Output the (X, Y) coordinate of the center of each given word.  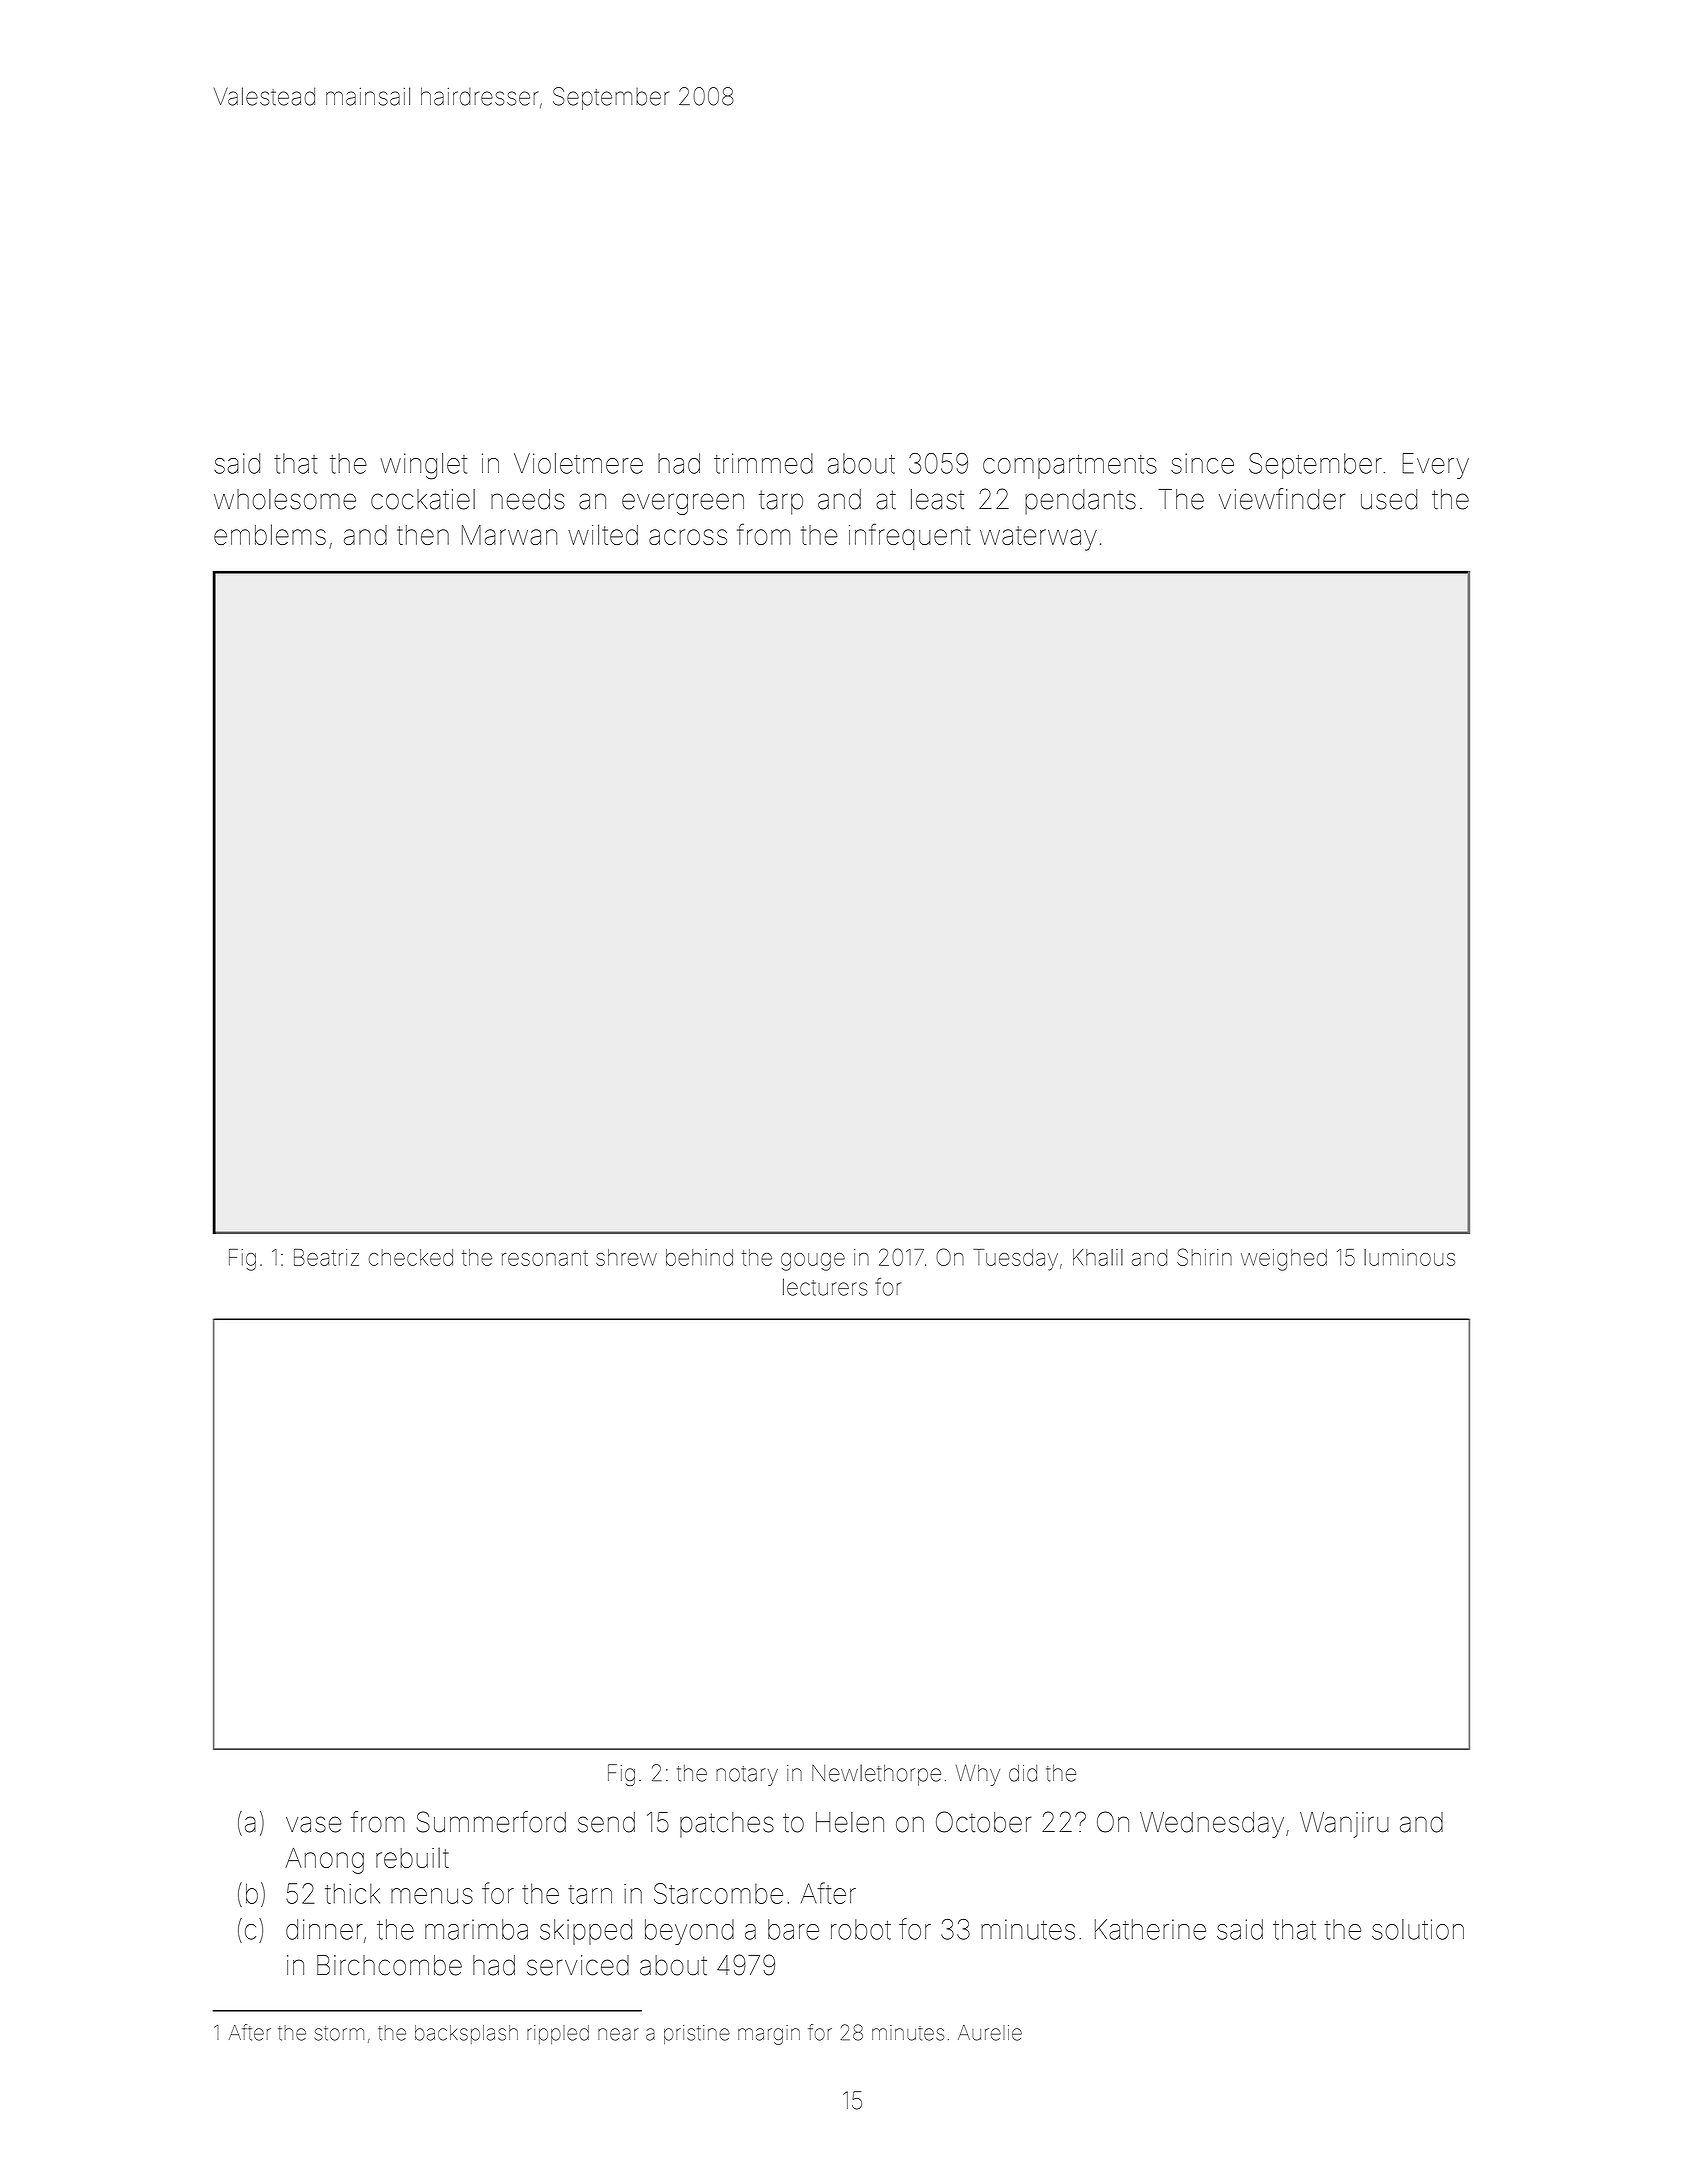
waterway (1038, 538)
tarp (781, 502)
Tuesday (1015, 1260)
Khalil (1098, 1257)
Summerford (491, 1822)
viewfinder (1282, 499)
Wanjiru (1344, 1825)
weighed (1284, 1260)
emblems (270, 534)
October (983, 1822)
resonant (545, 1258)
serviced (578, 1965)
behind (699, 1257)
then (423, 535)
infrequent (910, 537)
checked (411, 1257)
